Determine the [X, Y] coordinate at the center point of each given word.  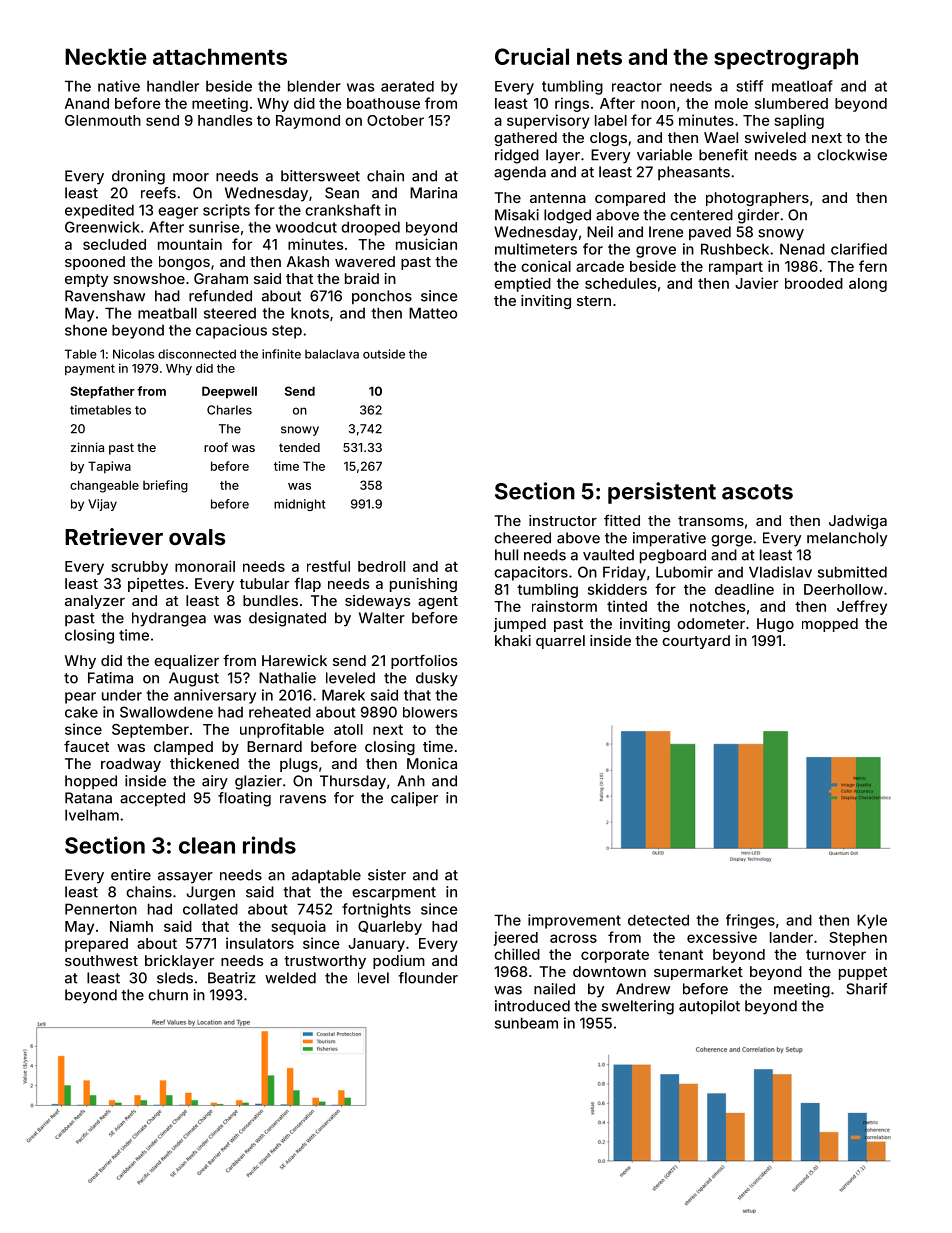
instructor [563, 520]
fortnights [376, 910]
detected [658, 920]
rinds [269, 845]
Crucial [532, 56]
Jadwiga [858, 522]
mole [731, 103]
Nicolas [133, 354]
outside [384, 354]
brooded [814, 283]
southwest [101, 960]
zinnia [87, 447]
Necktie [106, 56]
